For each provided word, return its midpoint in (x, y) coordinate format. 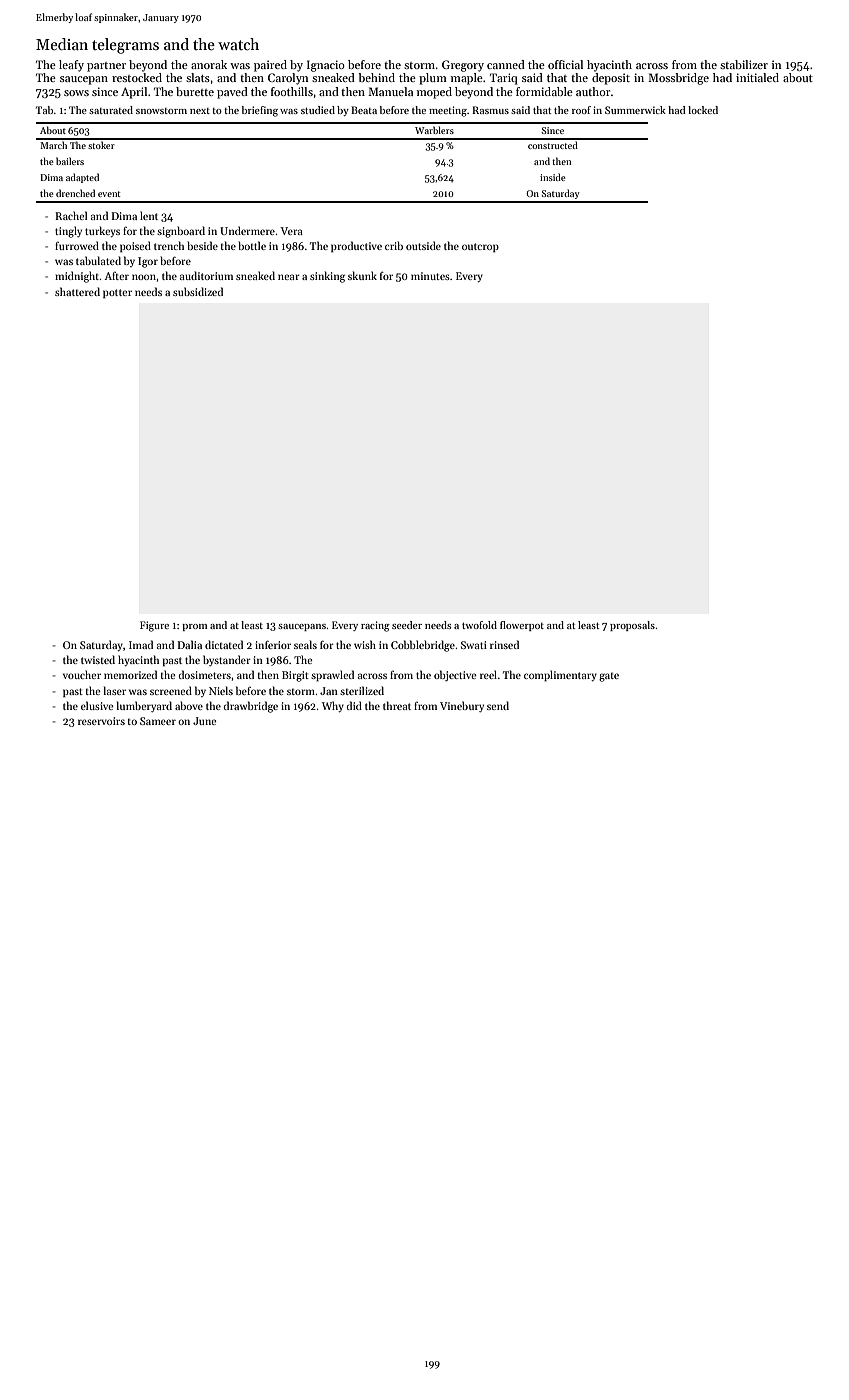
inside (552, 177)
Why (333, 706)
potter (117, 293)
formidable (544, 91)
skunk (362, 275)
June (204, 721)
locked (703, 110)
